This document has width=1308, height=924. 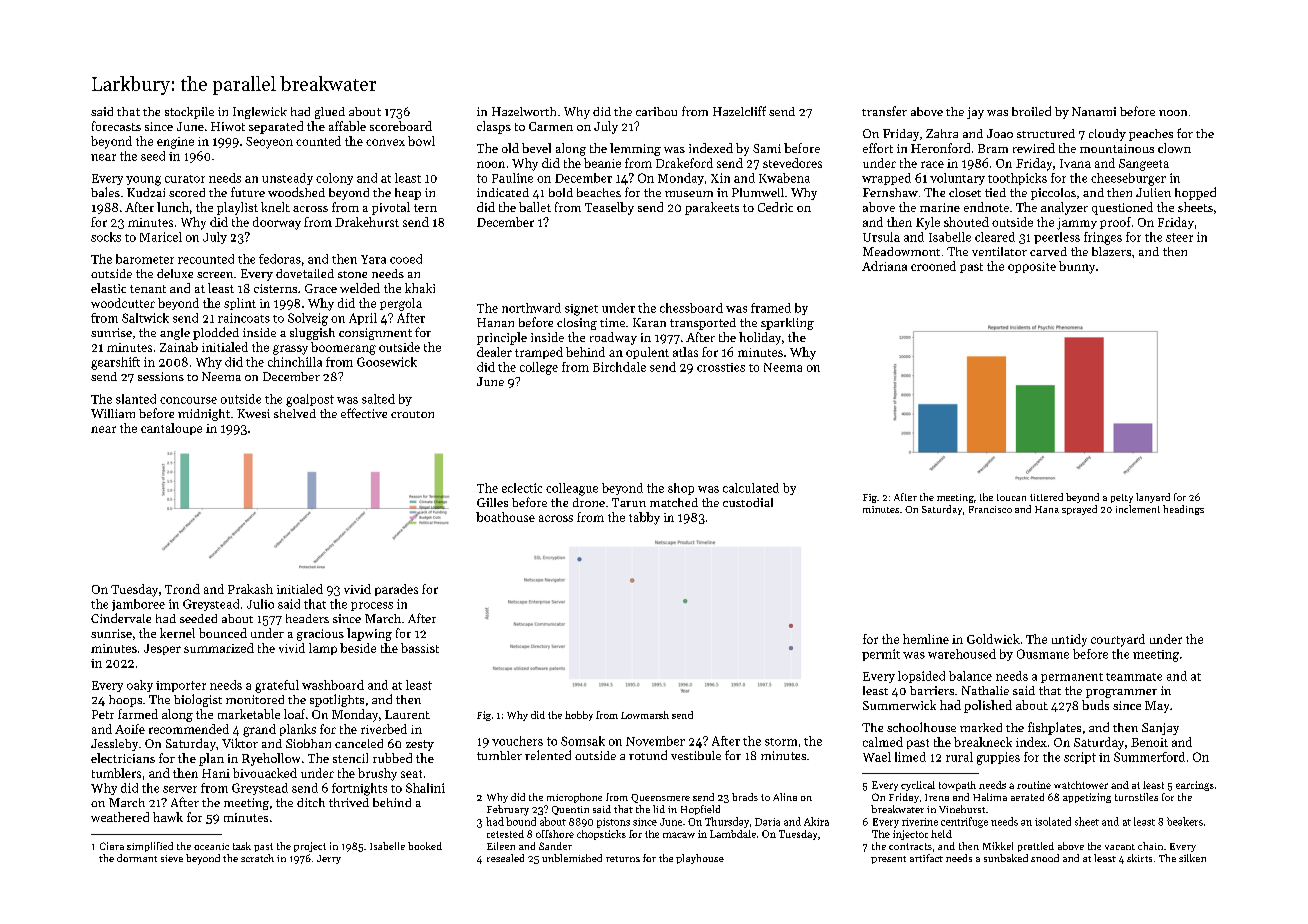 I want to click on headings, so click(x=1183, y=510).
